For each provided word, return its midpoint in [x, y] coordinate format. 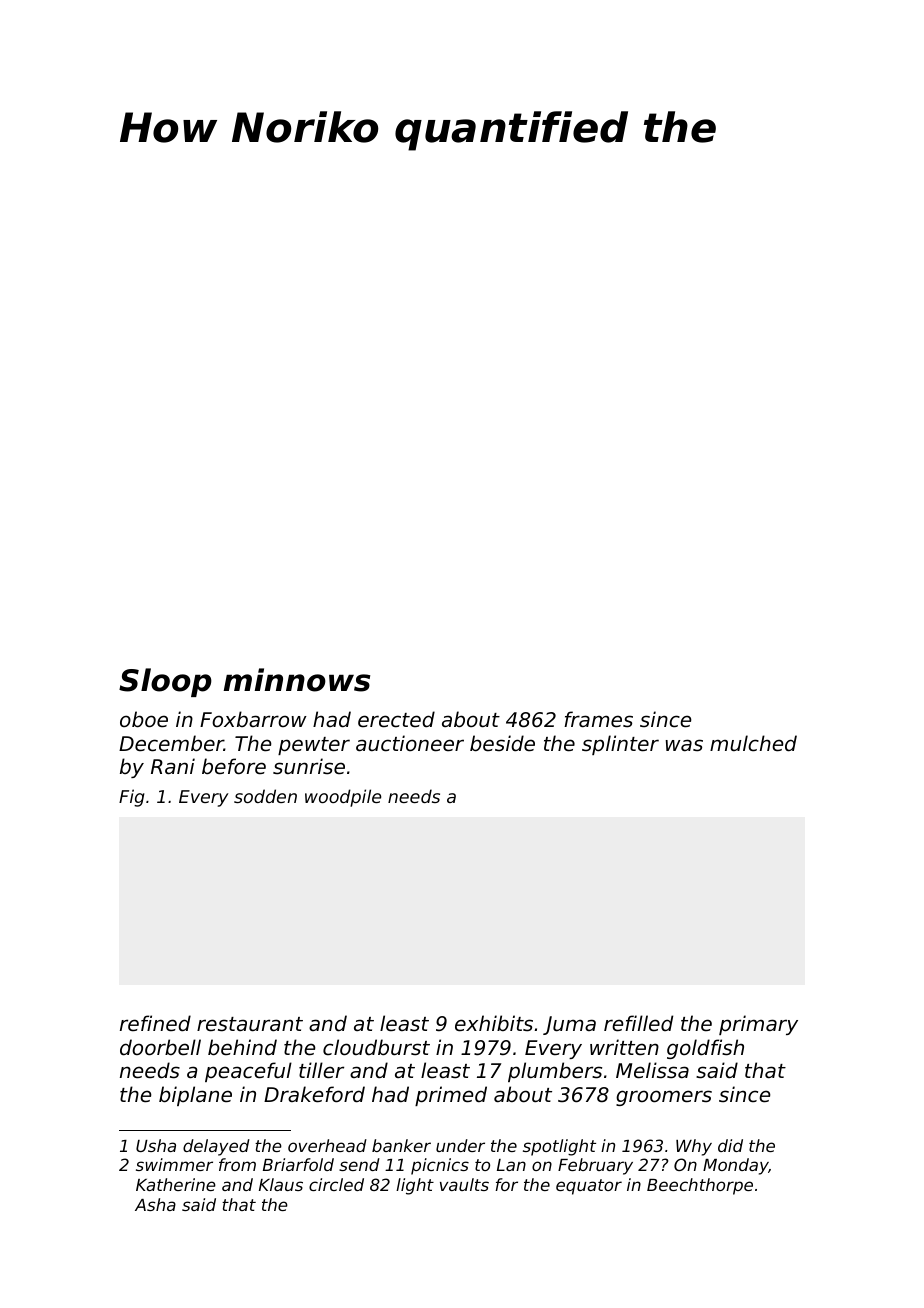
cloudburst [376, 1047]
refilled [638, 1023]
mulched [753, 743]
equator [589, 1187]
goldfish [705, 1049]
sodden [265, 796]
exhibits [494, 1023]
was [684, 745]
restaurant [250, 1024]
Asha [155, 1204]
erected [396, 719]
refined [155, 1023]
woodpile [343, 798]
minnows [297, 680]
